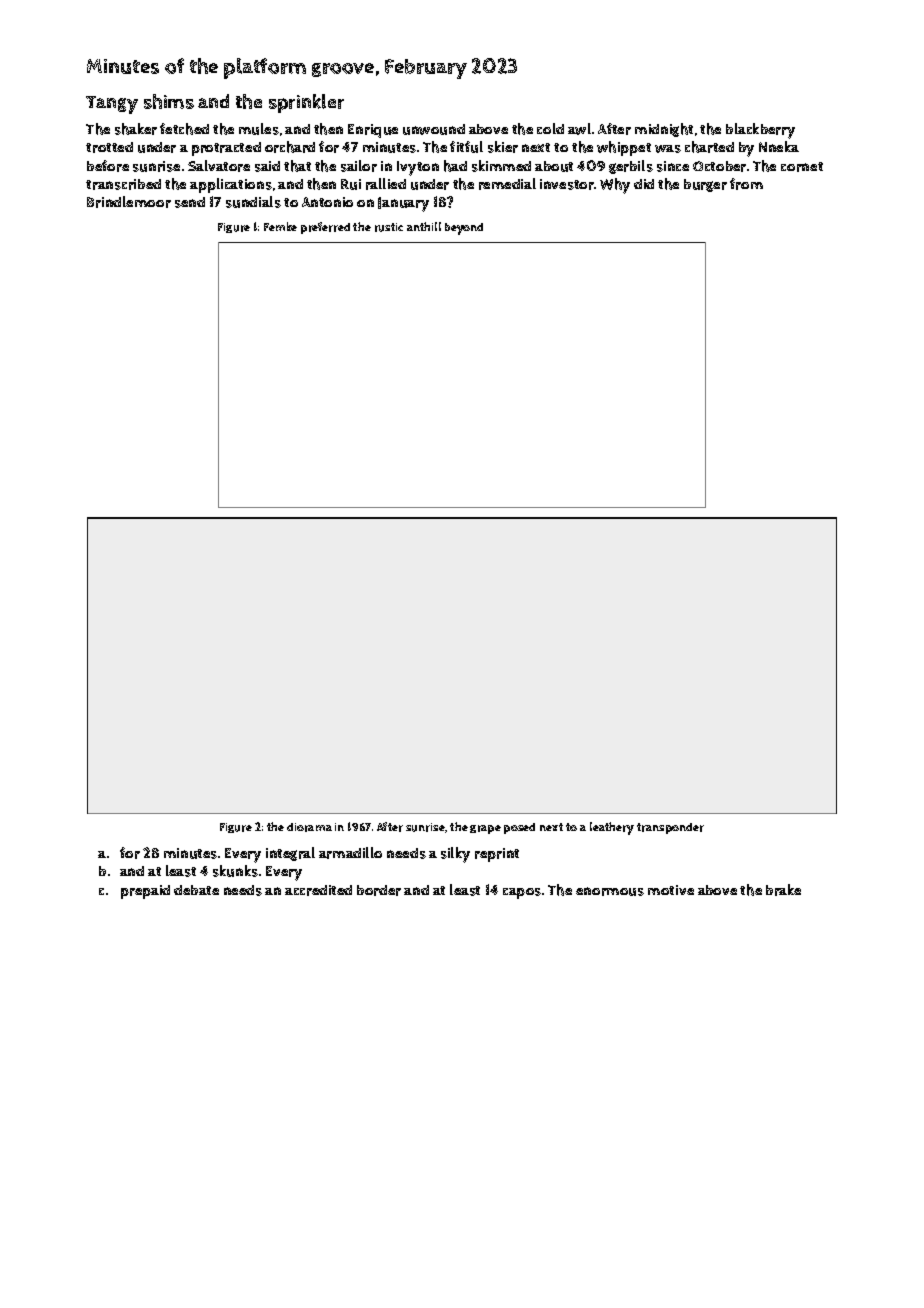  What do you see at coordinates (434, 129) in the screenshot?
I see `unwound` at bounding box center [434, 129].
